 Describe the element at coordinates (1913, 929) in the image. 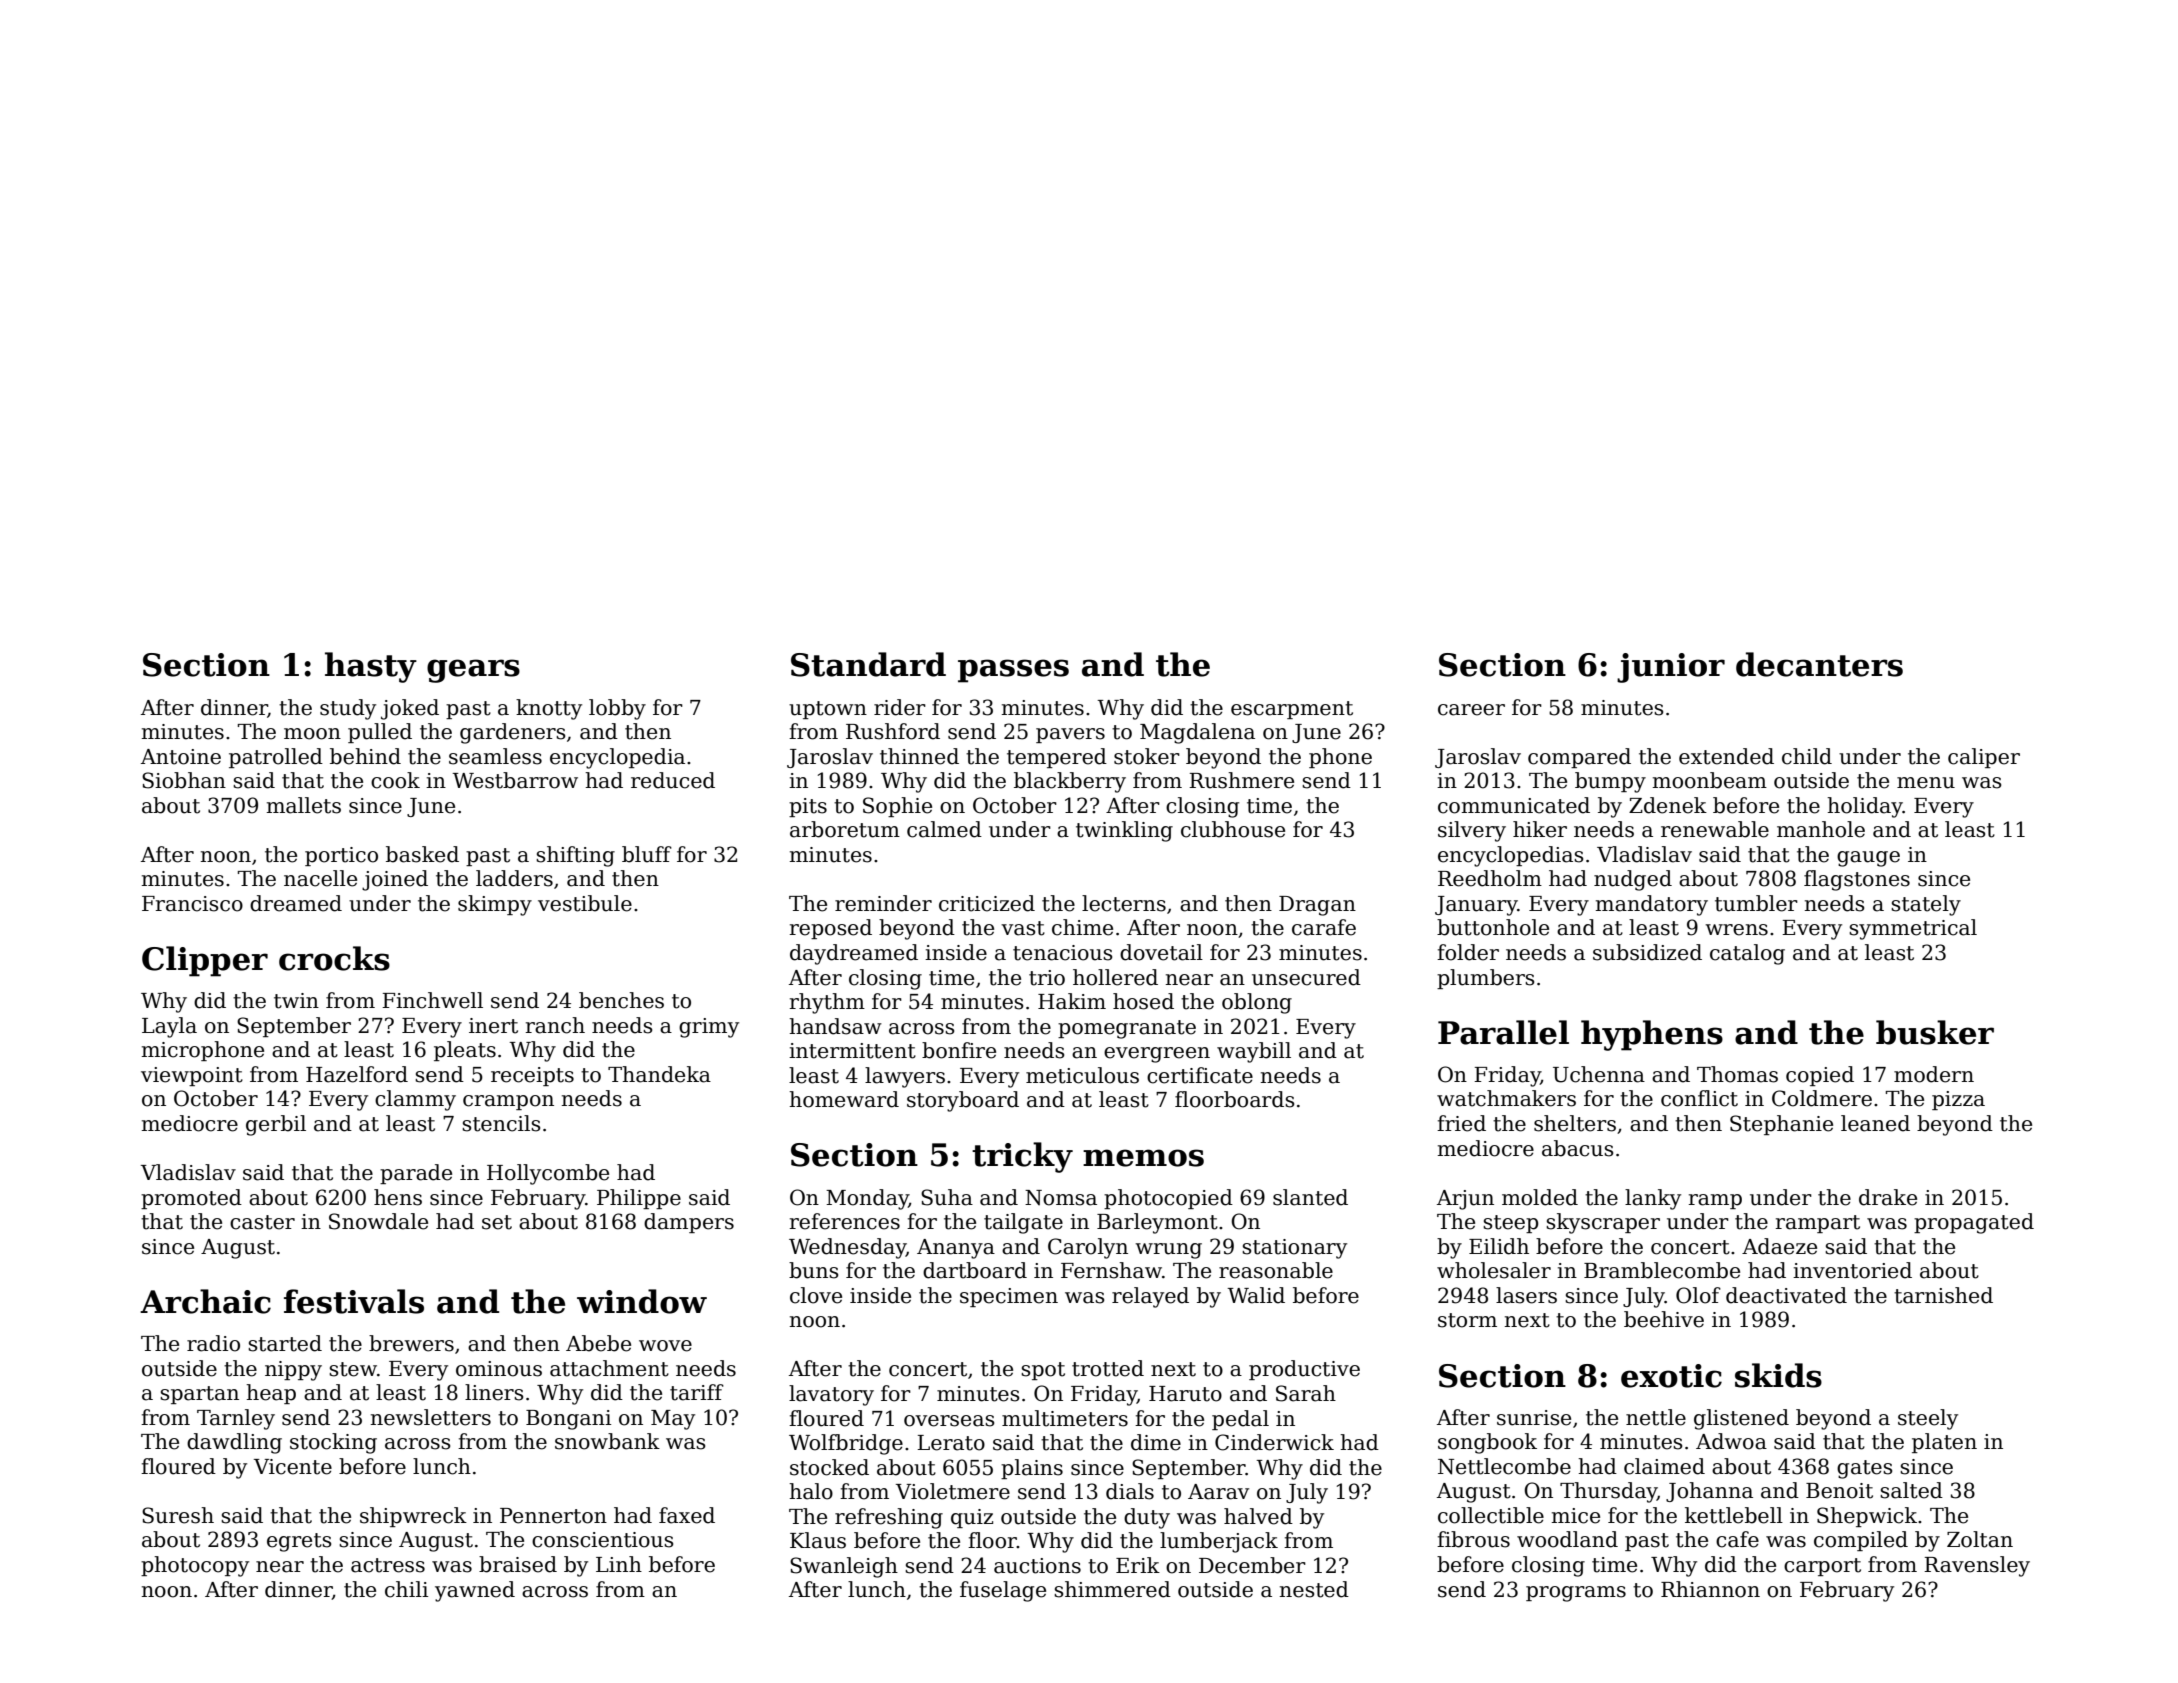

I see `symmetrical` at that location.
